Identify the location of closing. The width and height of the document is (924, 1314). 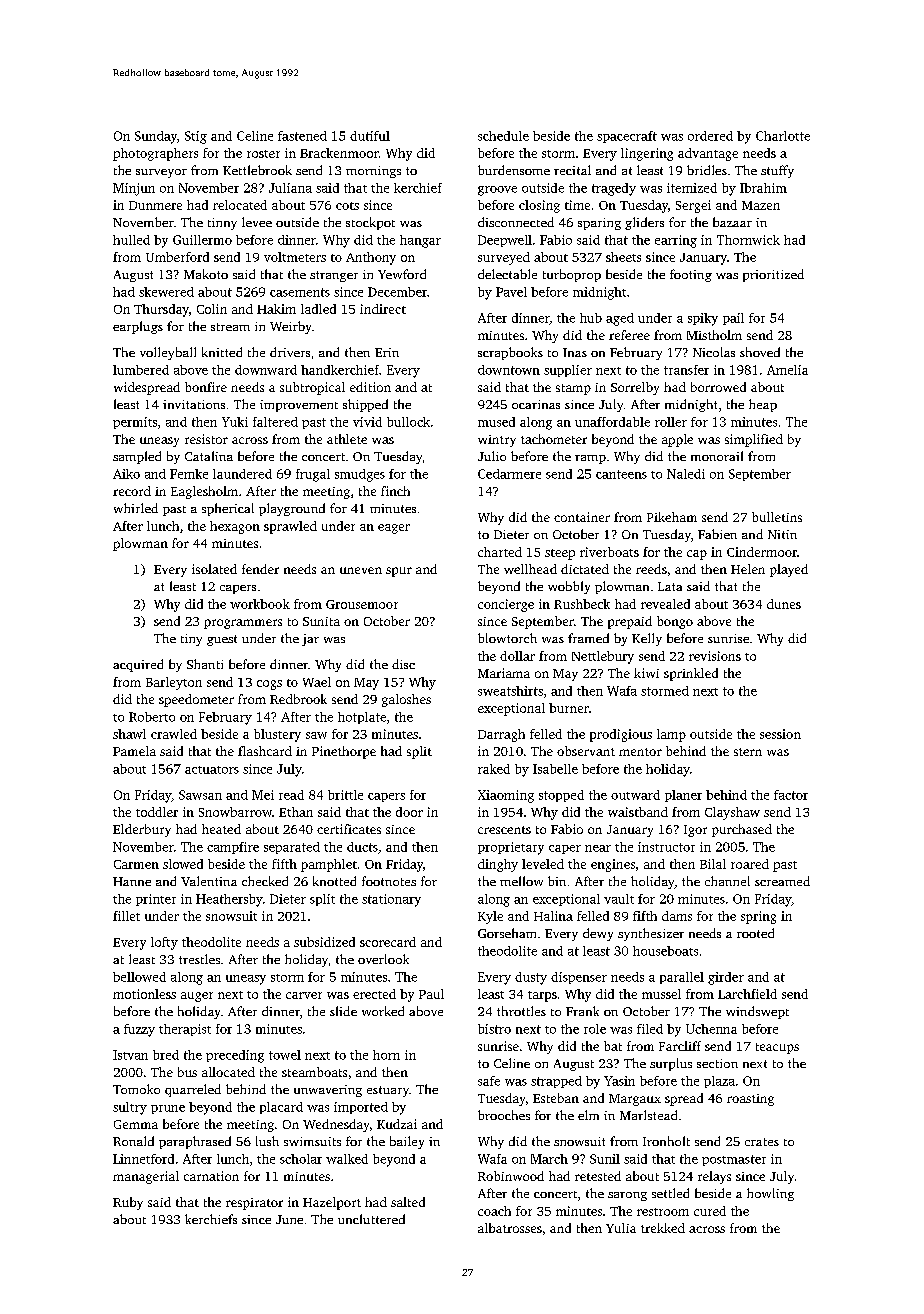
(539, 206).
